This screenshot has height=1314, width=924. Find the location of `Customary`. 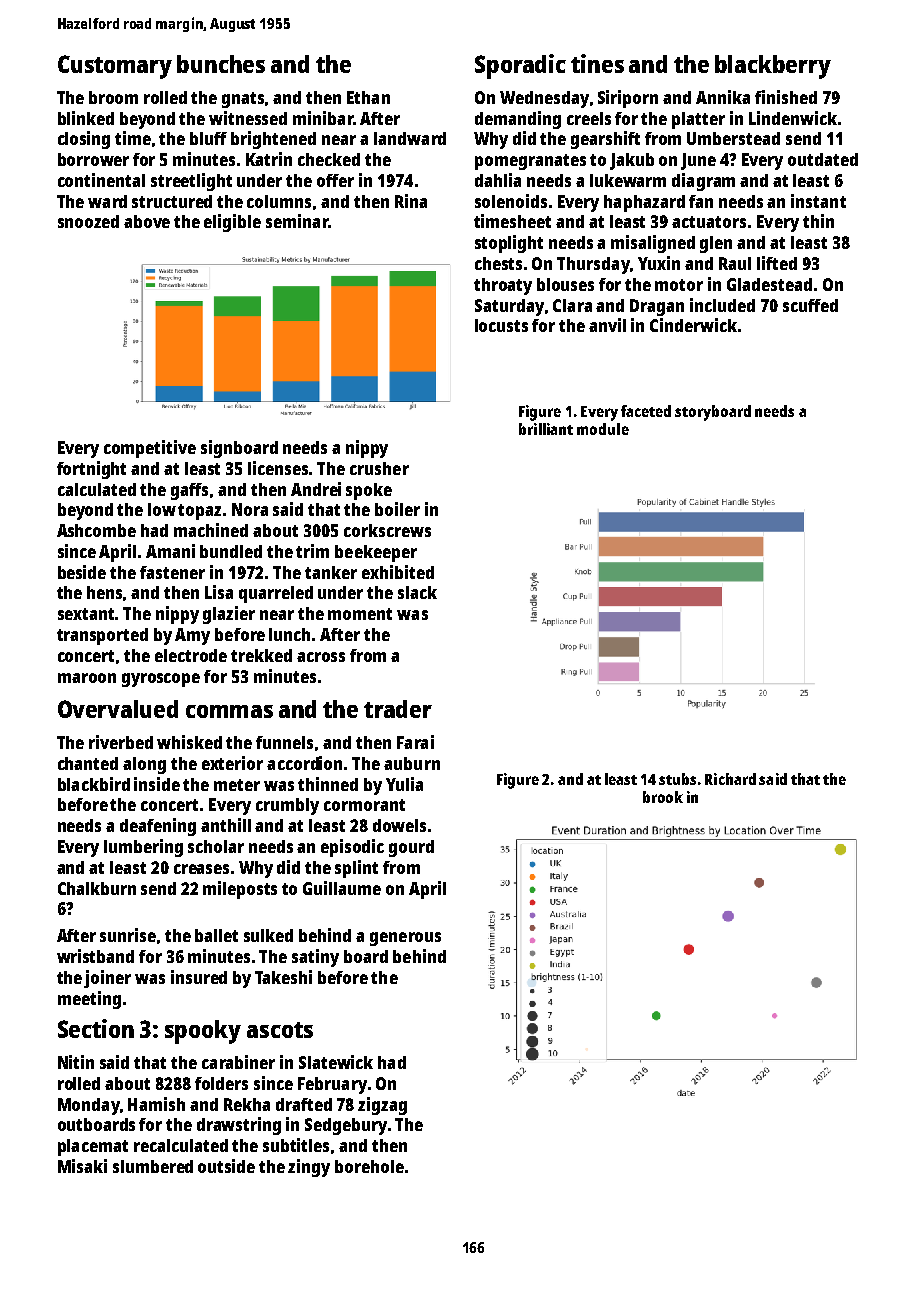

Customary is located at coordinates (115, 67).
